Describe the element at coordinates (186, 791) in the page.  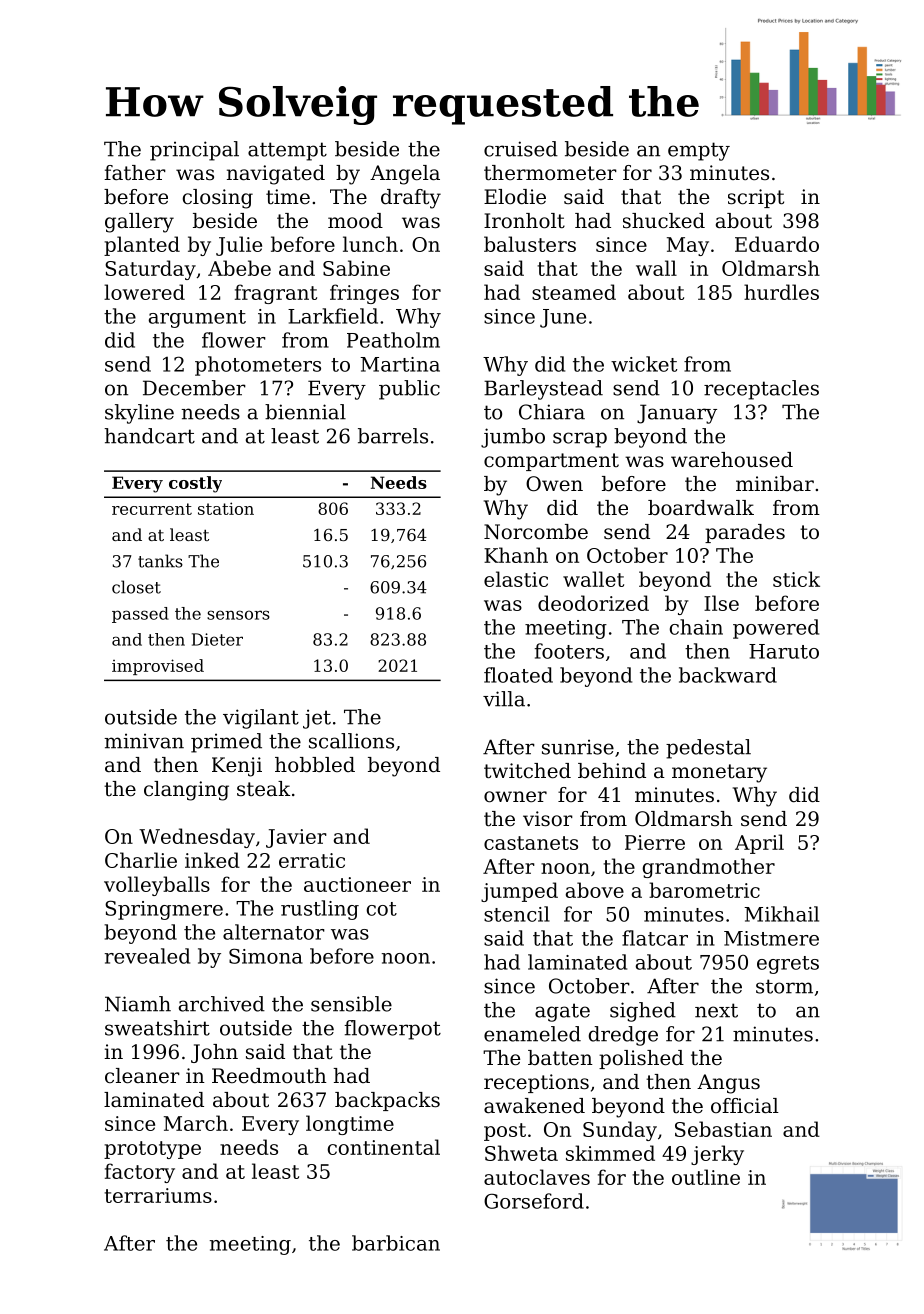
I see `clanging` at that location.
